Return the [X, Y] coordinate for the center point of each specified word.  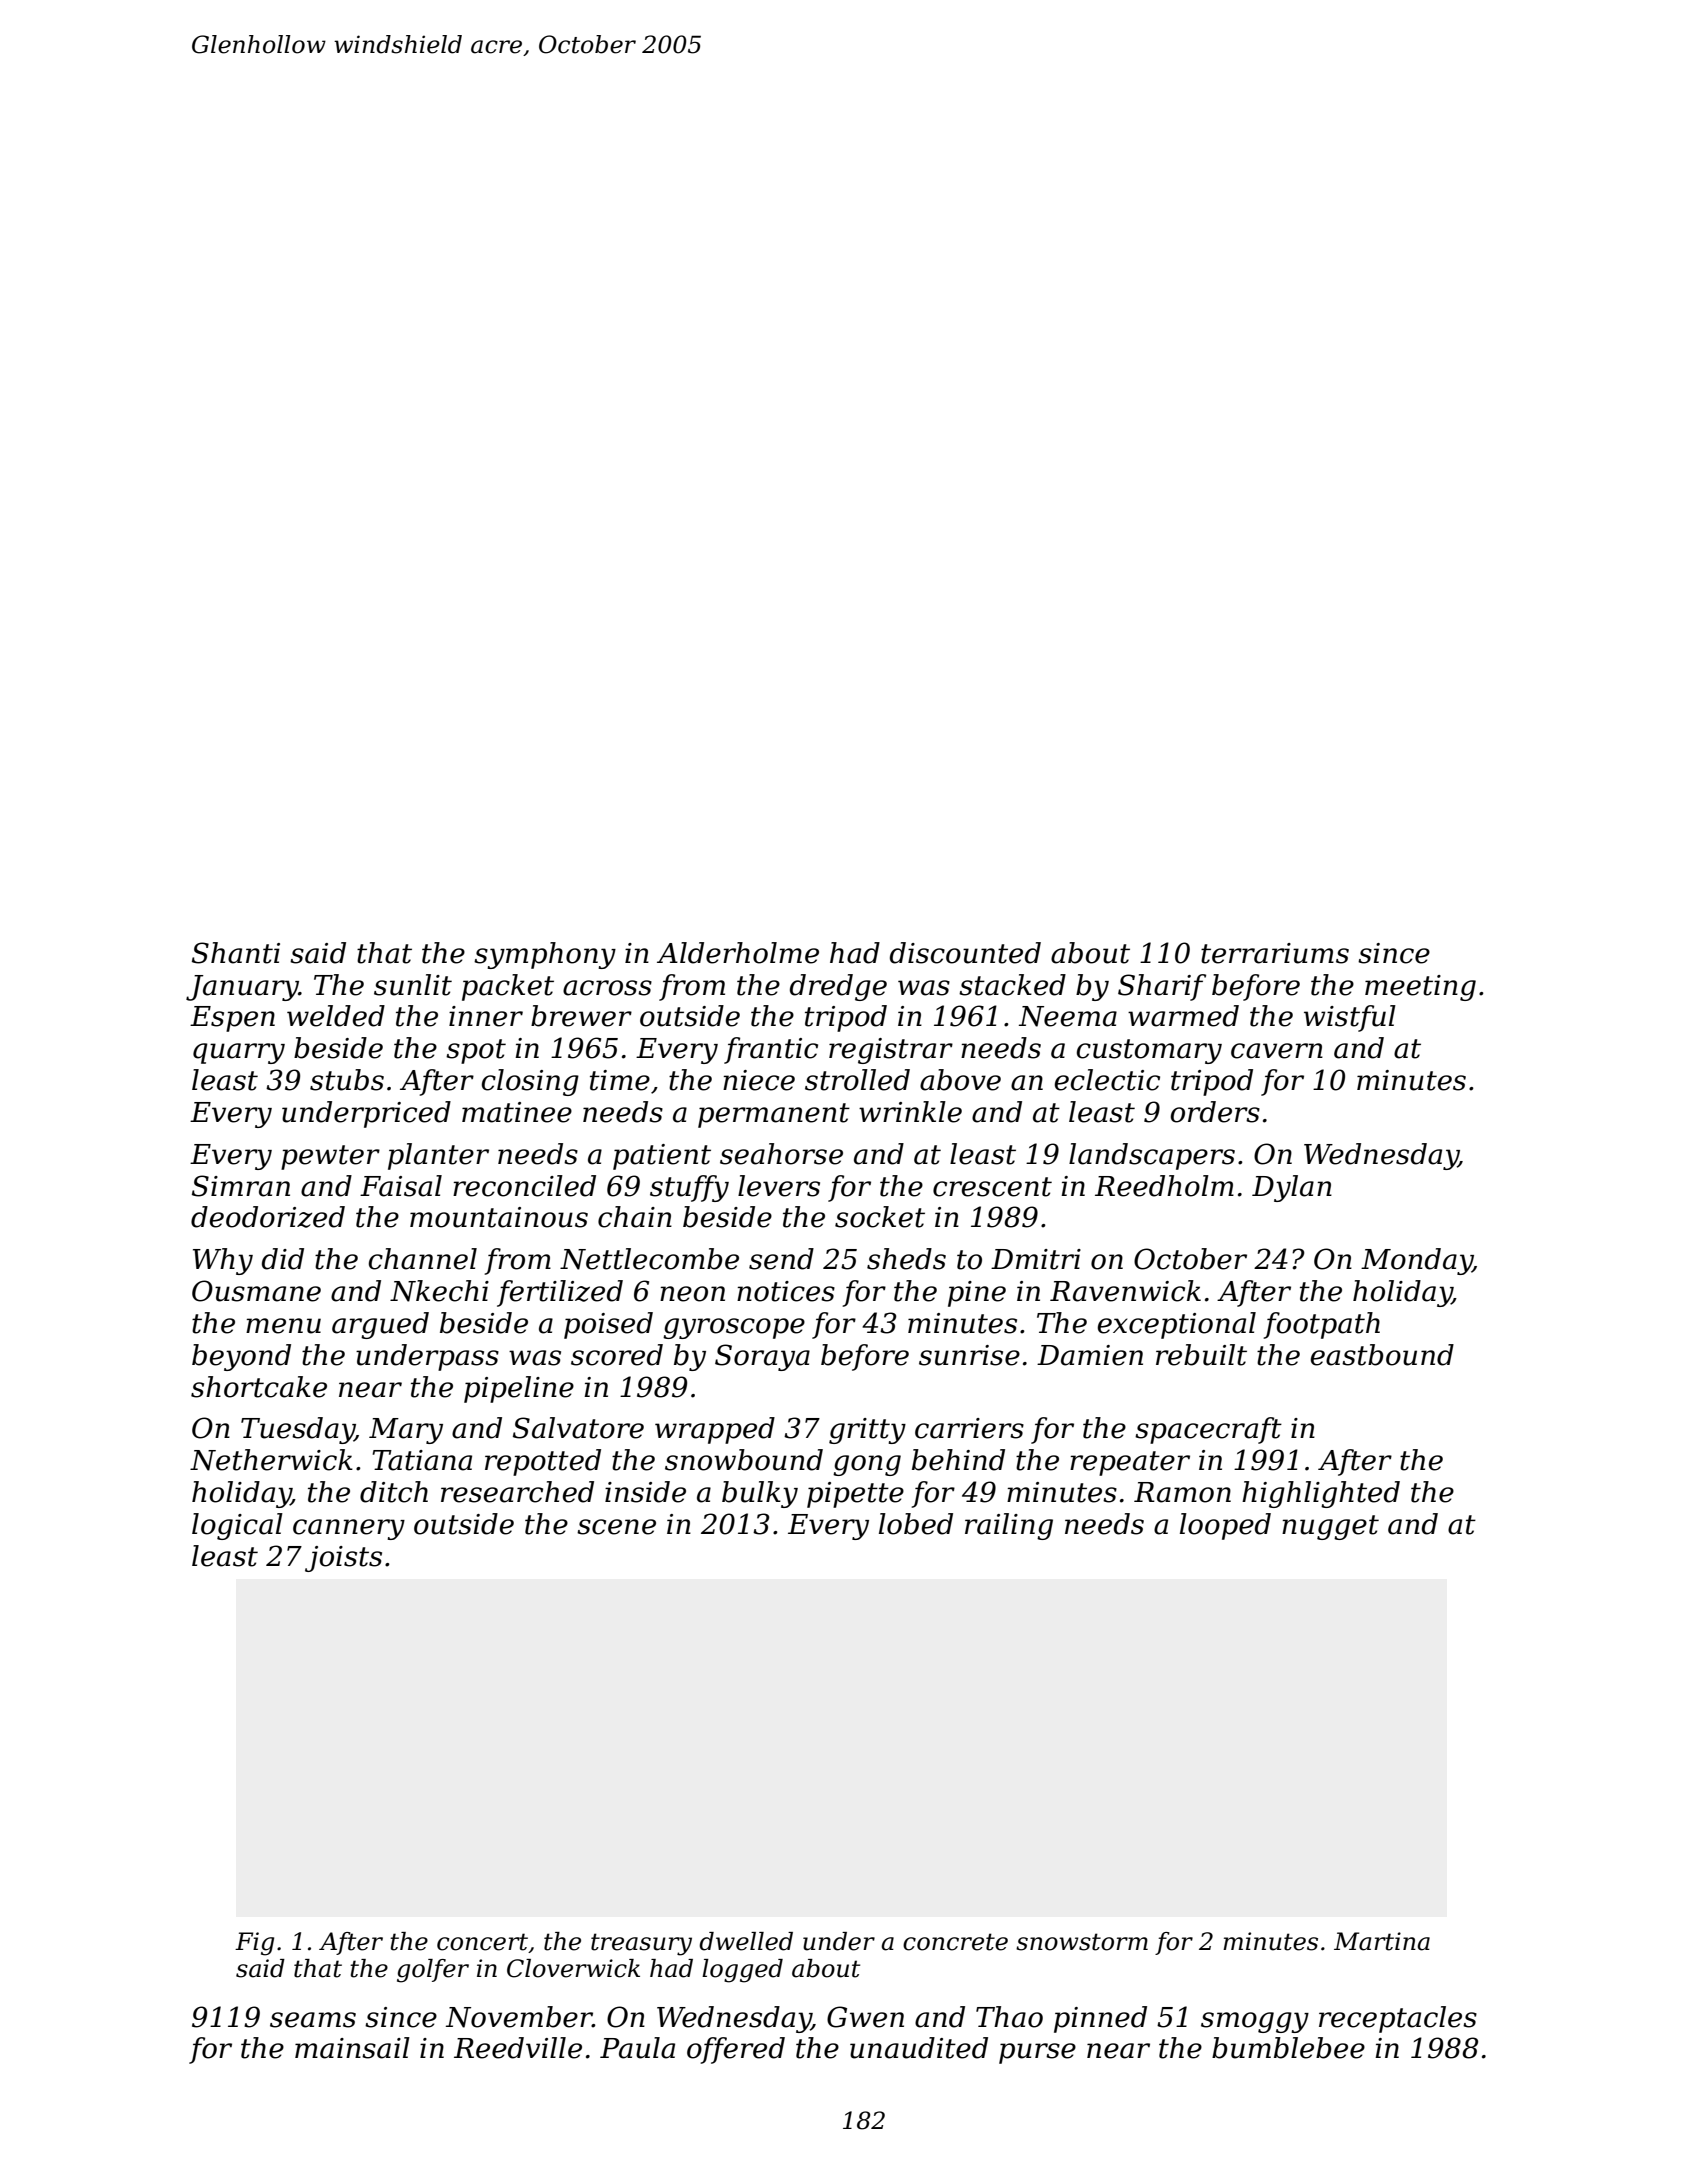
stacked [1012, 985]
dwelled [746, 1941]
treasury [641, 1944]
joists [343, 1559]
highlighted [1321, 1494]
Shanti [236, 953]
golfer [433, 1971]
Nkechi [439, 1291]
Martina [1382, 1941]
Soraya [762, 1357]
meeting [1420, 988]
